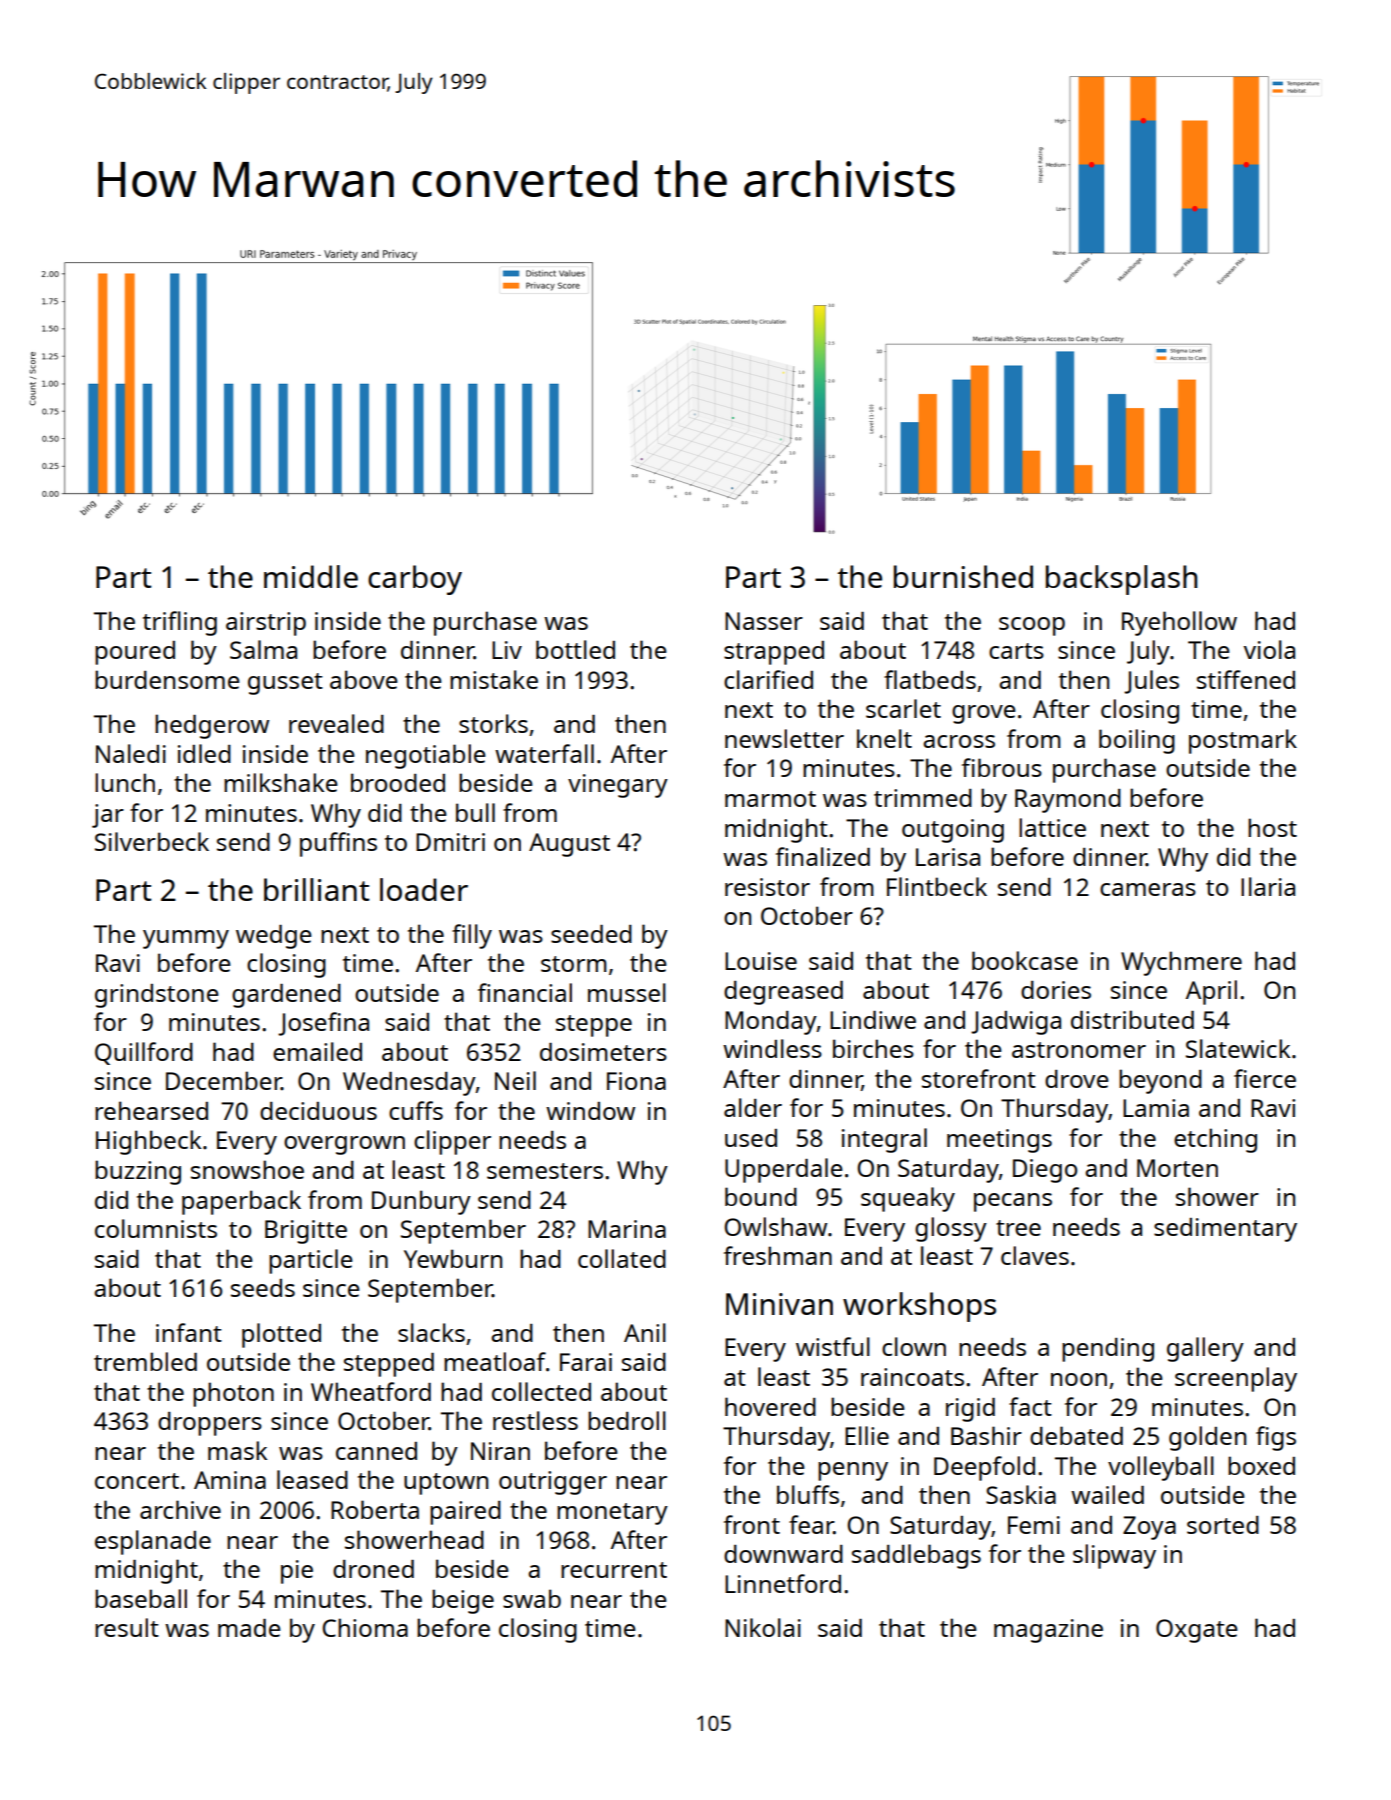 This screenshot has height=1800, width=1391. I want to click on pending, so click(1108, 1350).
